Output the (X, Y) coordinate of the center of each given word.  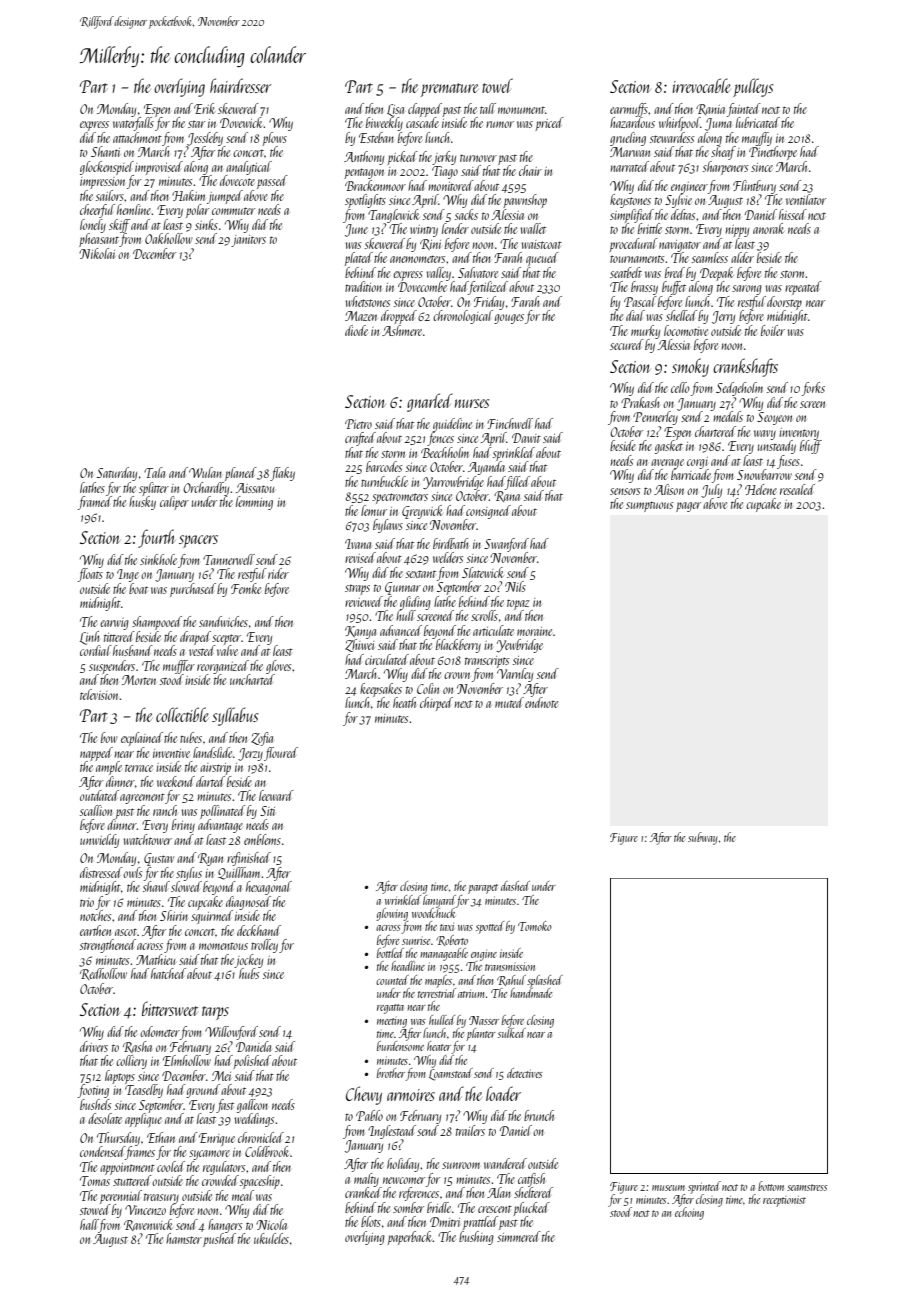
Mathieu (155, 959)
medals (728, 416)
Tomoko (535, 926)
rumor (500, 124)
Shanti (105, 151)
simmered (519, 1236)
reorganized (223, 667)
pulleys (753, 87)
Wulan (205, 472)
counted (392, 980)
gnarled (430, 402)
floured (281, 754)
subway (703, 838)
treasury (161, 1198)
